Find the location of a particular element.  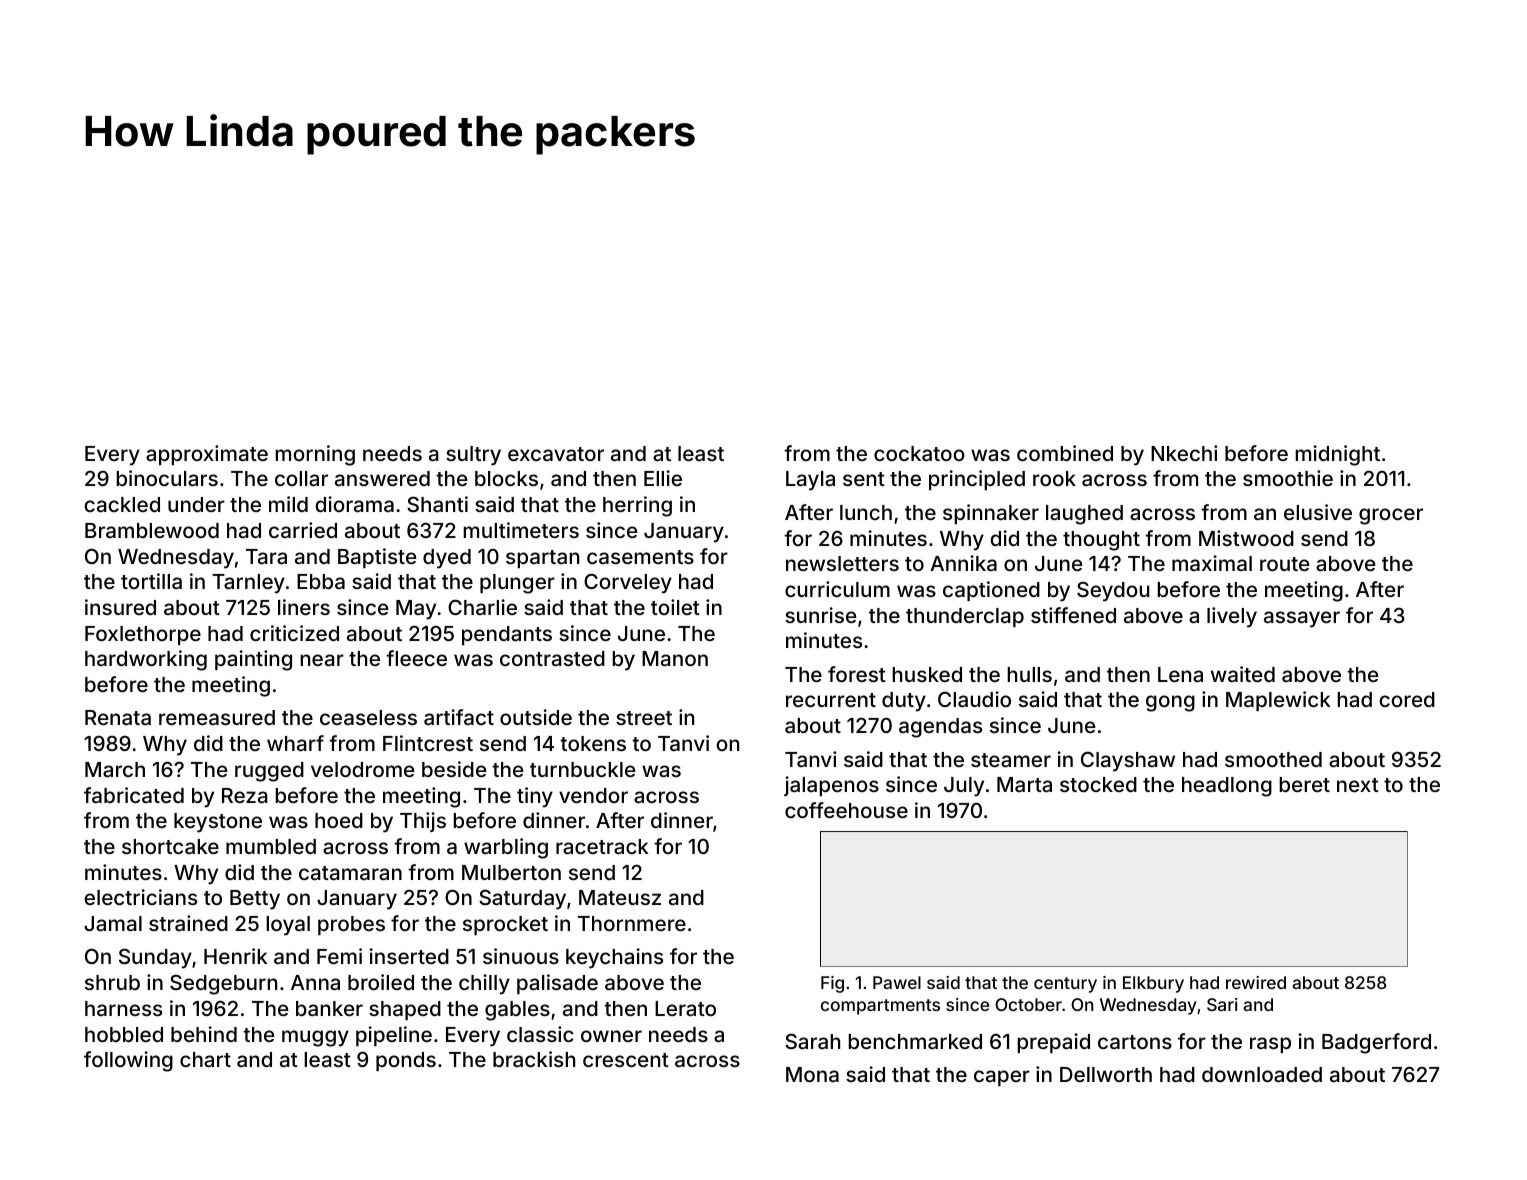

rewired is located at coordinates (1256, 982).
